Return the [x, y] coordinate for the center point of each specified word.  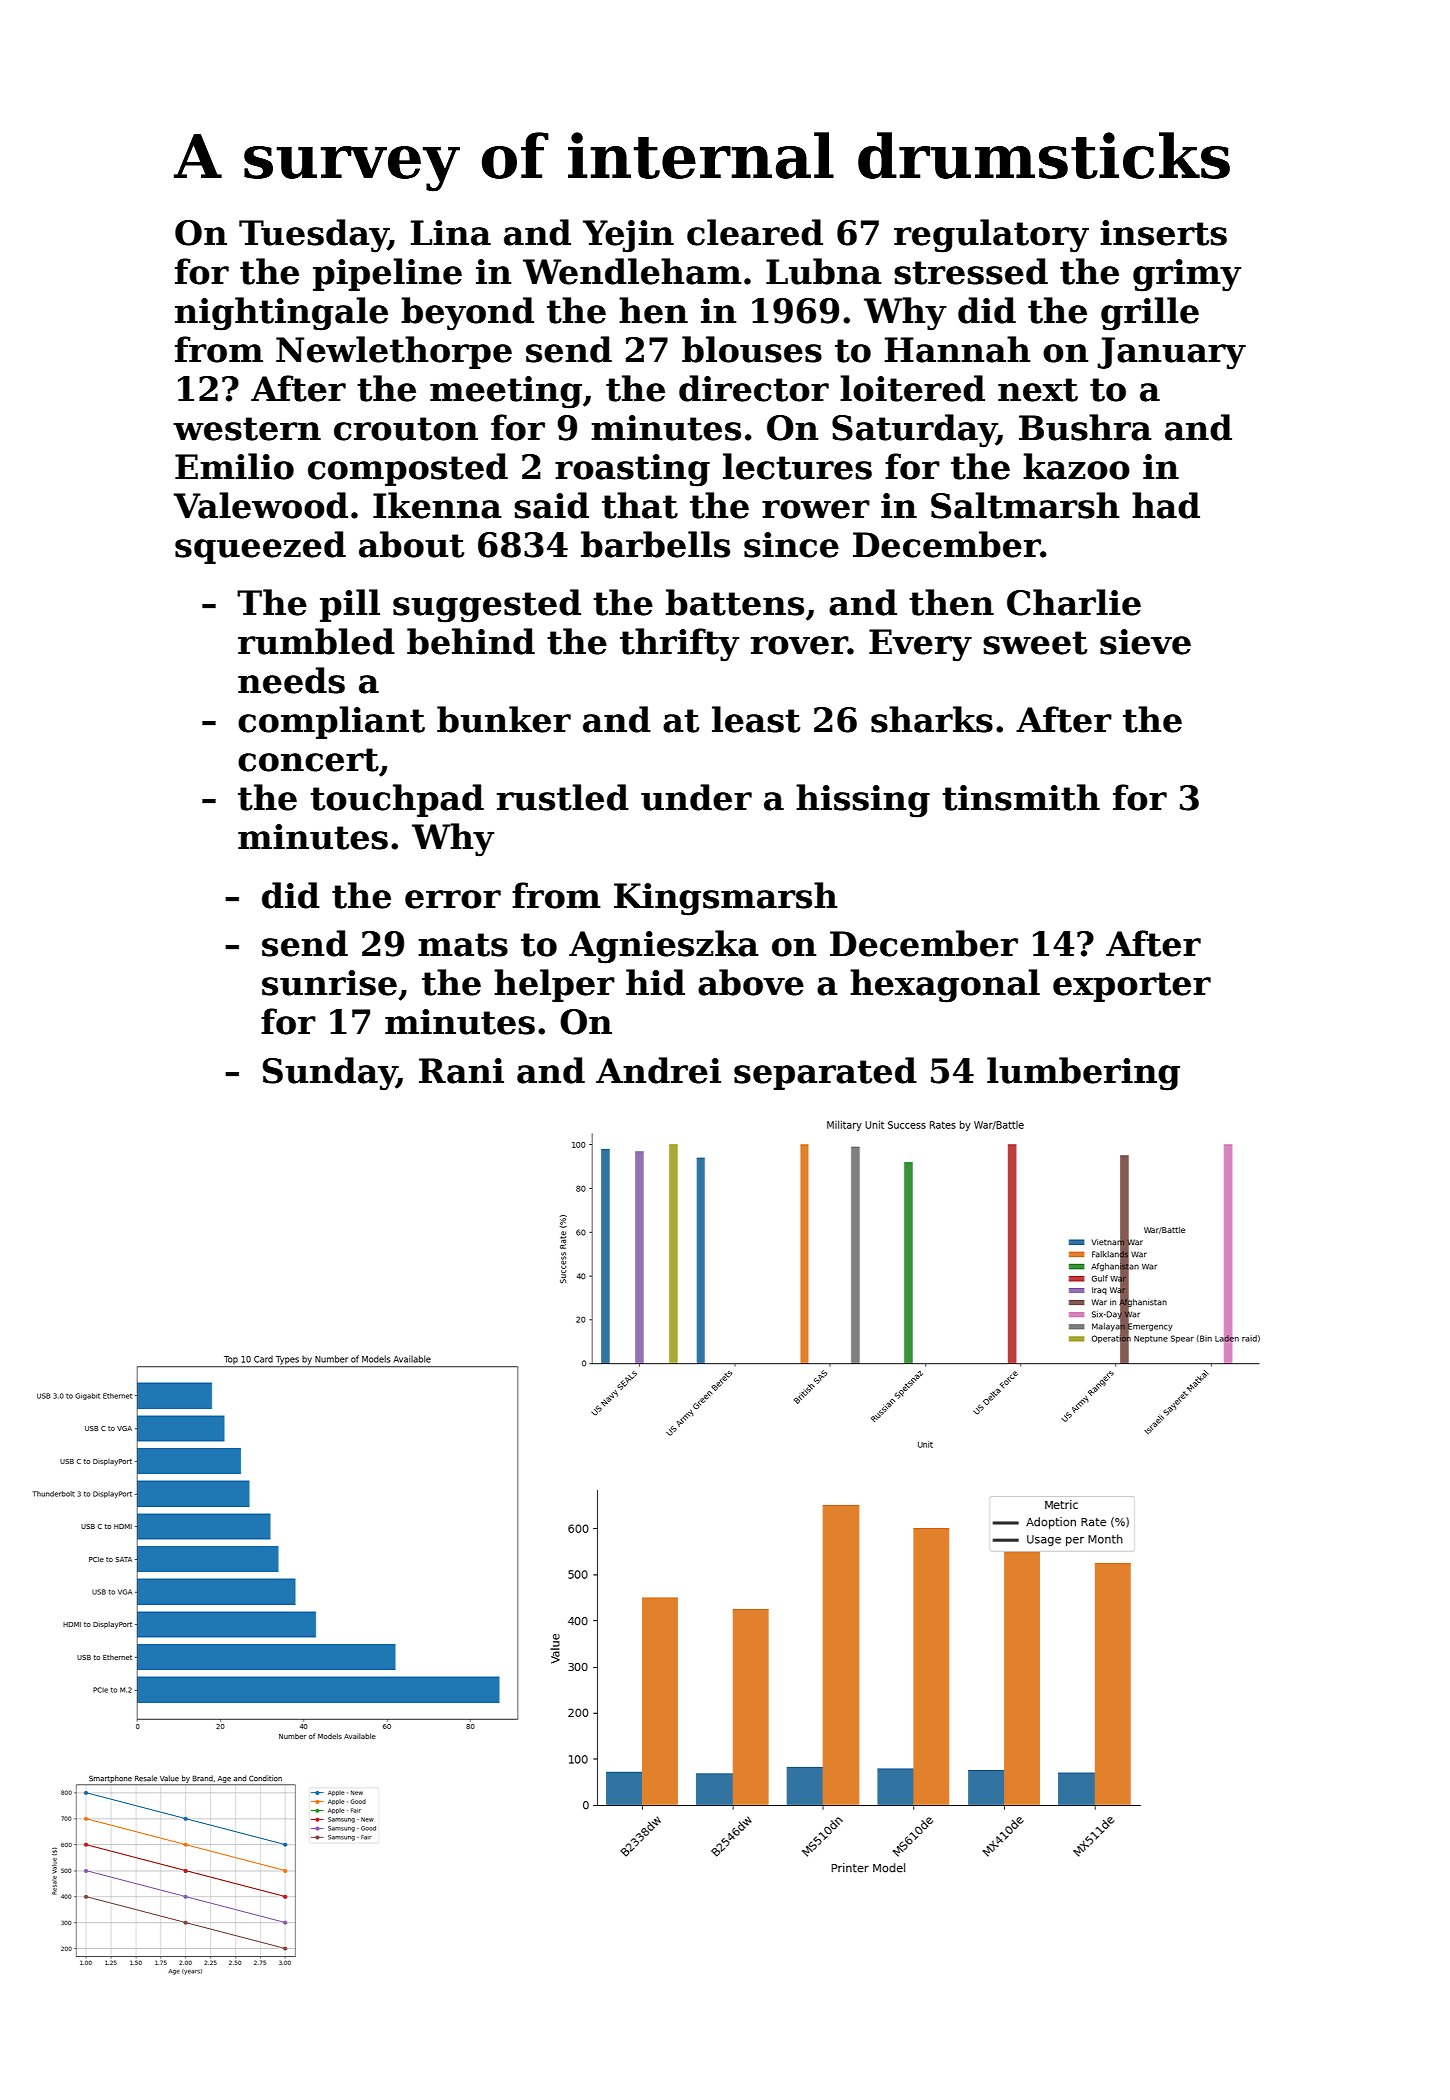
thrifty [680, 645]
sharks [932, 719]
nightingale [281, 314]
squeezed [260, 547]
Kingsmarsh [725, 899]
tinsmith [1021, 797]
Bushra [1085, 427]
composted [408, 469]
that [640, 505]
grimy [1187, 275]
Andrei [658, 1070]
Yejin [628, 236]
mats [463, 945]
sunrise [329, 983]
